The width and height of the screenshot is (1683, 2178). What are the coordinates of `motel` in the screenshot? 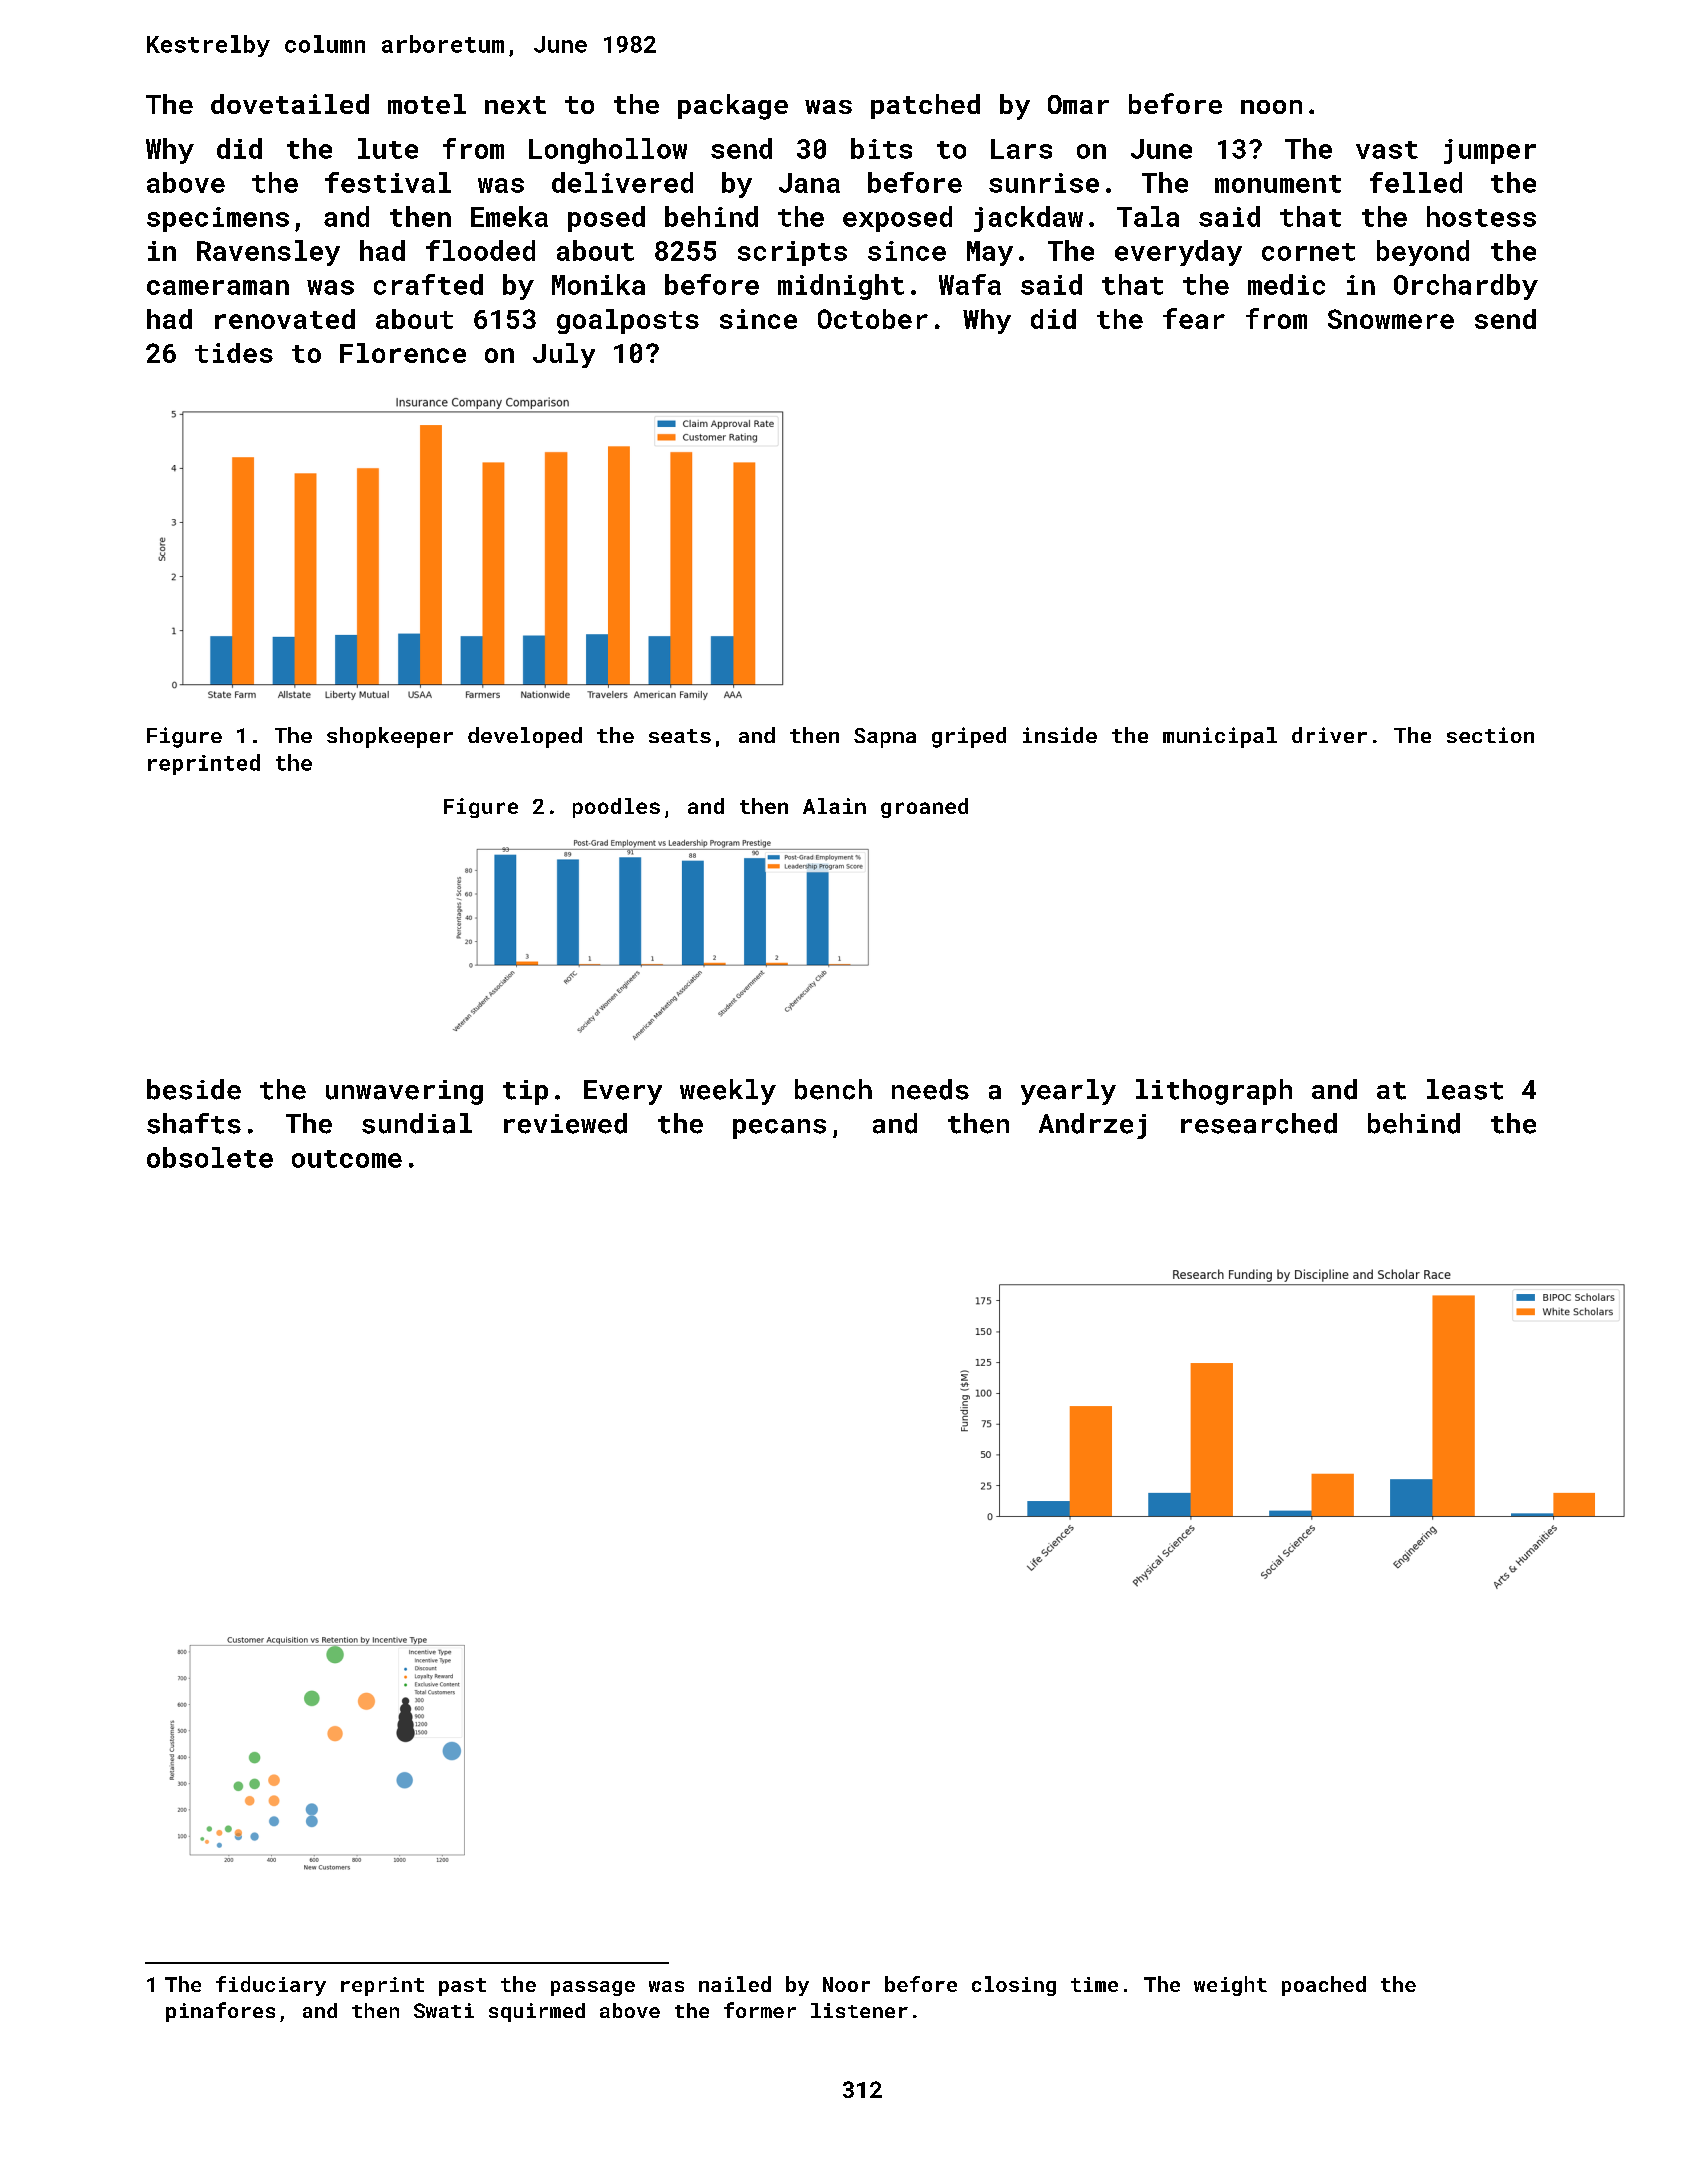 It's located at (427, 104).
